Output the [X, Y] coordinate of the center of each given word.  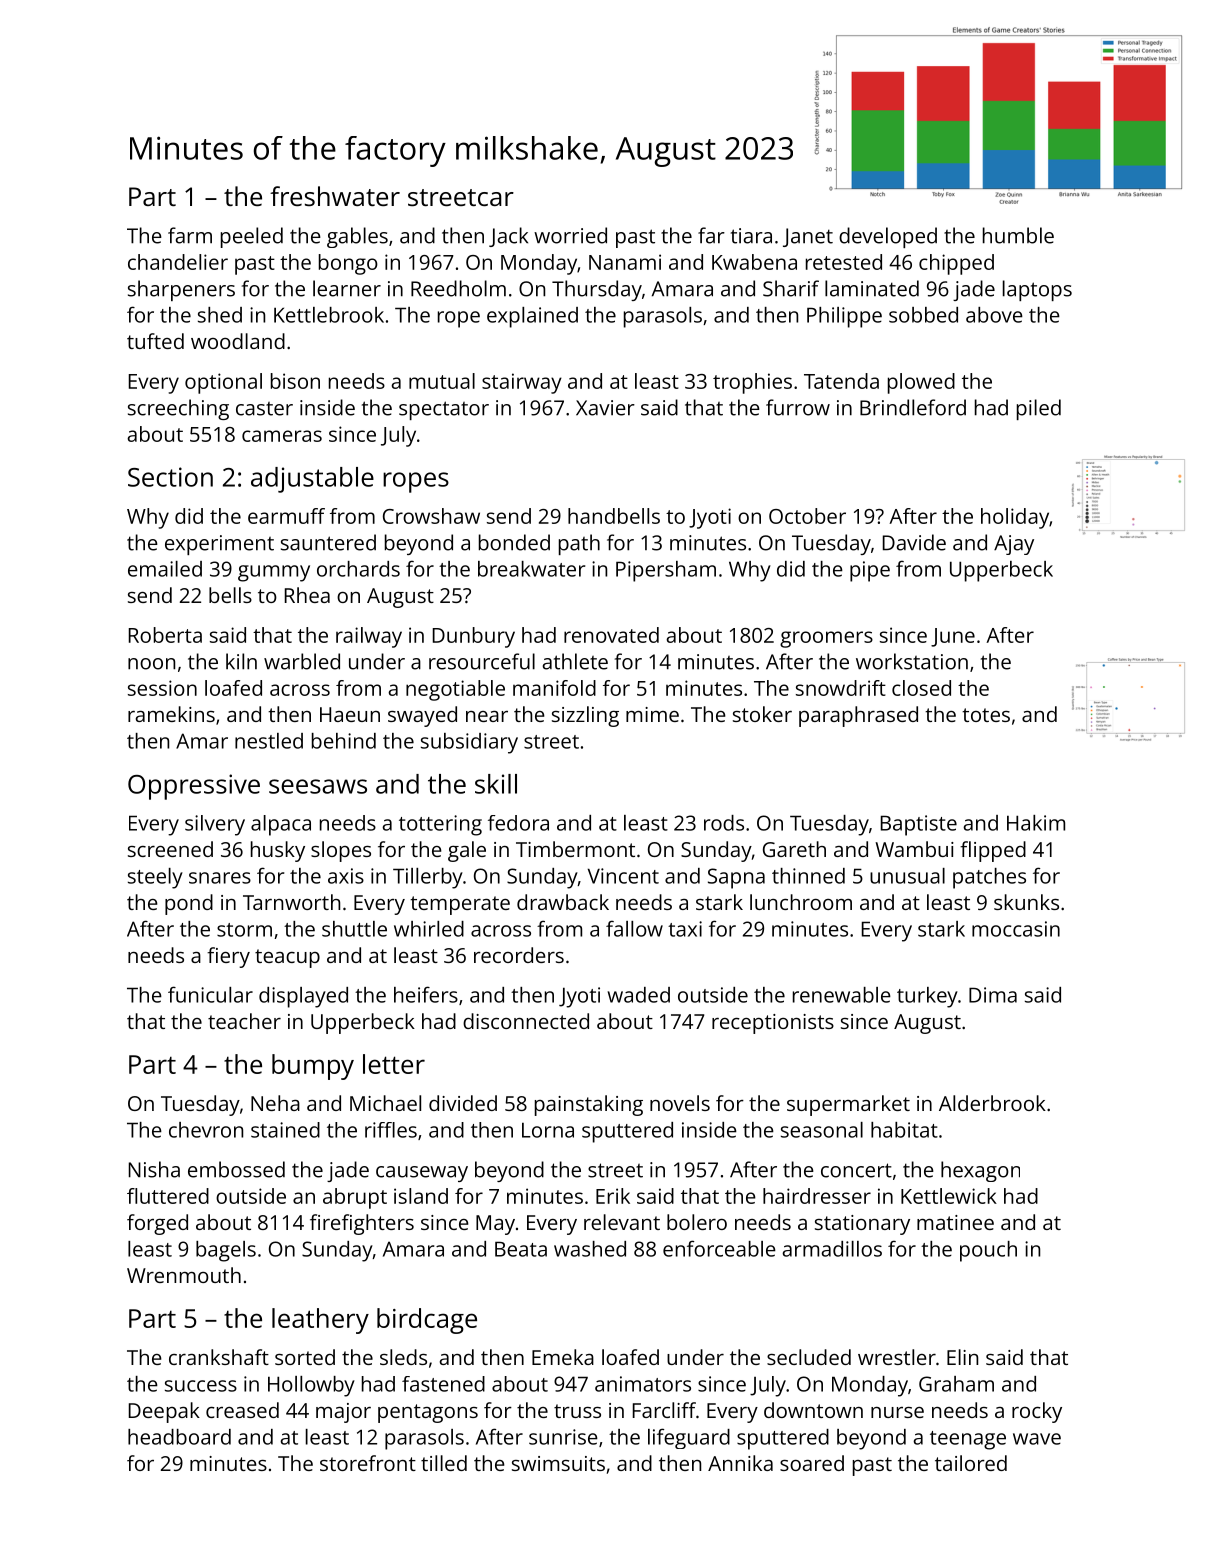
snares [220, 878]
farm [190, 235]
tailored [971, 1463]
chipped [956, 264]
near [487, 716]
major [343, 1413]
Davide [914, 542]
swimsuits [558, 1463]
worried [570, 235]
